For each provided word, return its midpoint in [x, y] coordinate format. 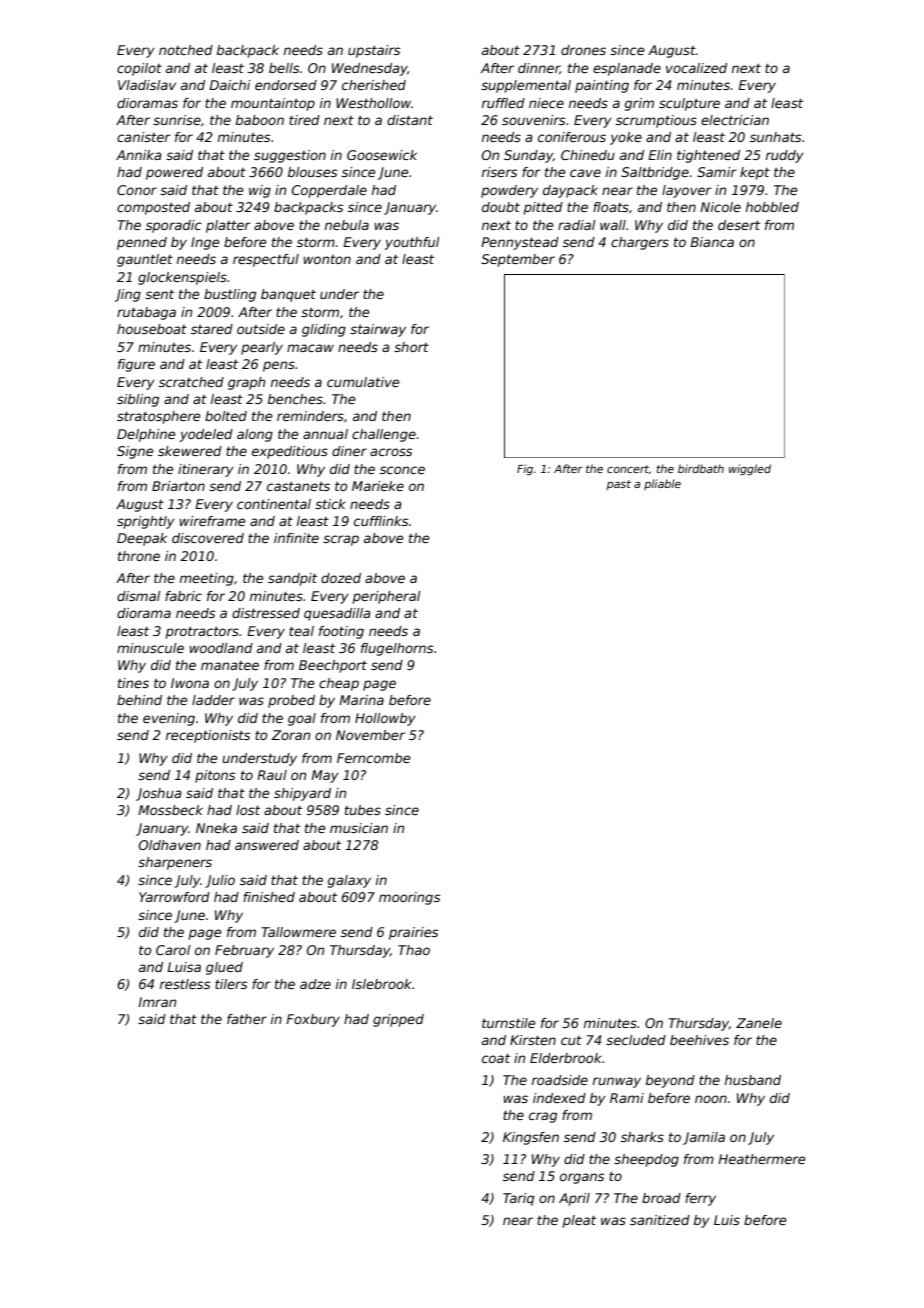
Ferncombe [374, 758]
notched [186, 50]
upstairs [374, 51]
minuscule [150, 648]
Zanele [759, 1023]
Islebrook [382, 984]
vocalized [696, 68]
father [247, 1019]
